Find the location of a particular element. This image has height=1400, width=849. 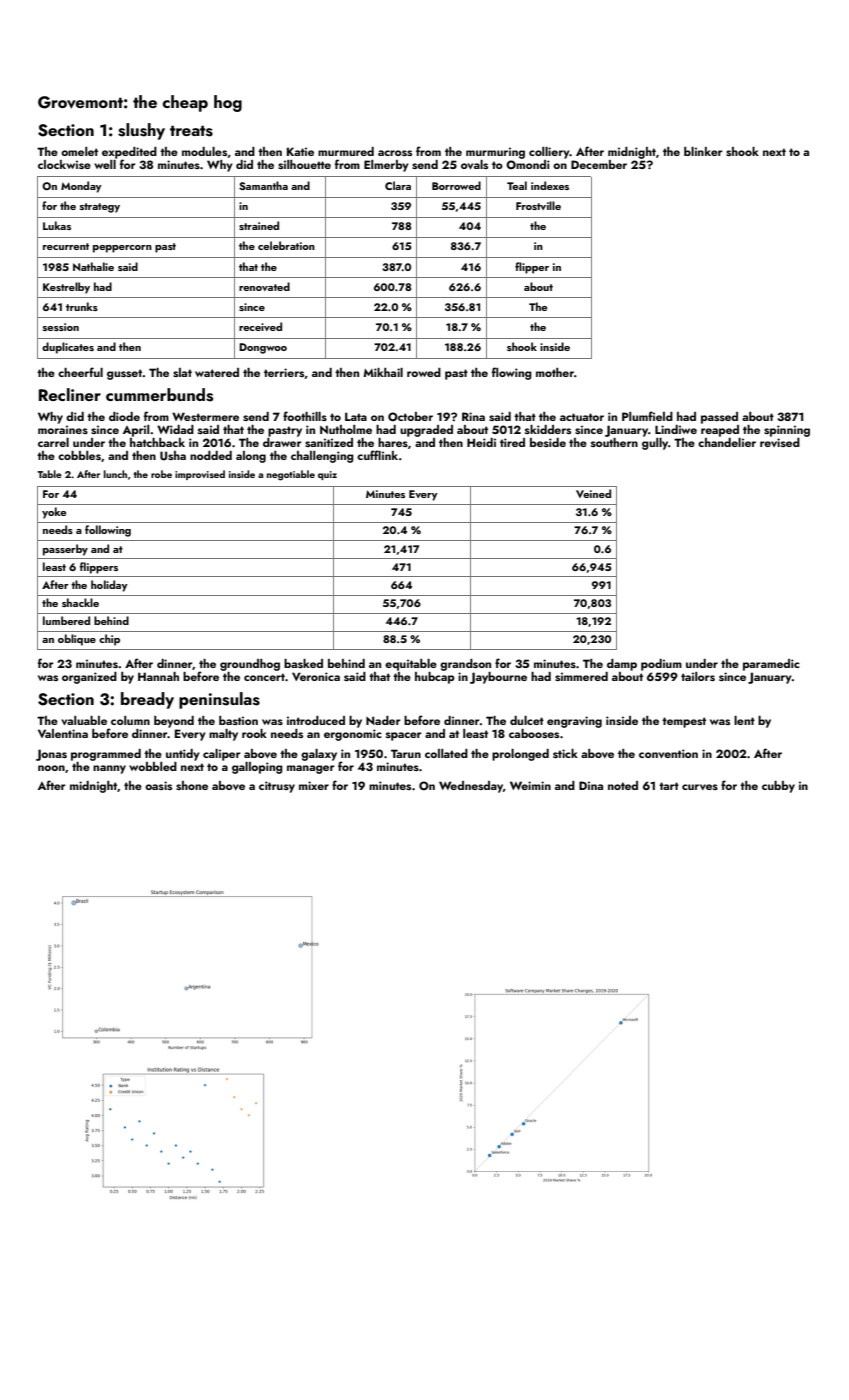

quiz is located at coordinates (327, 475).
